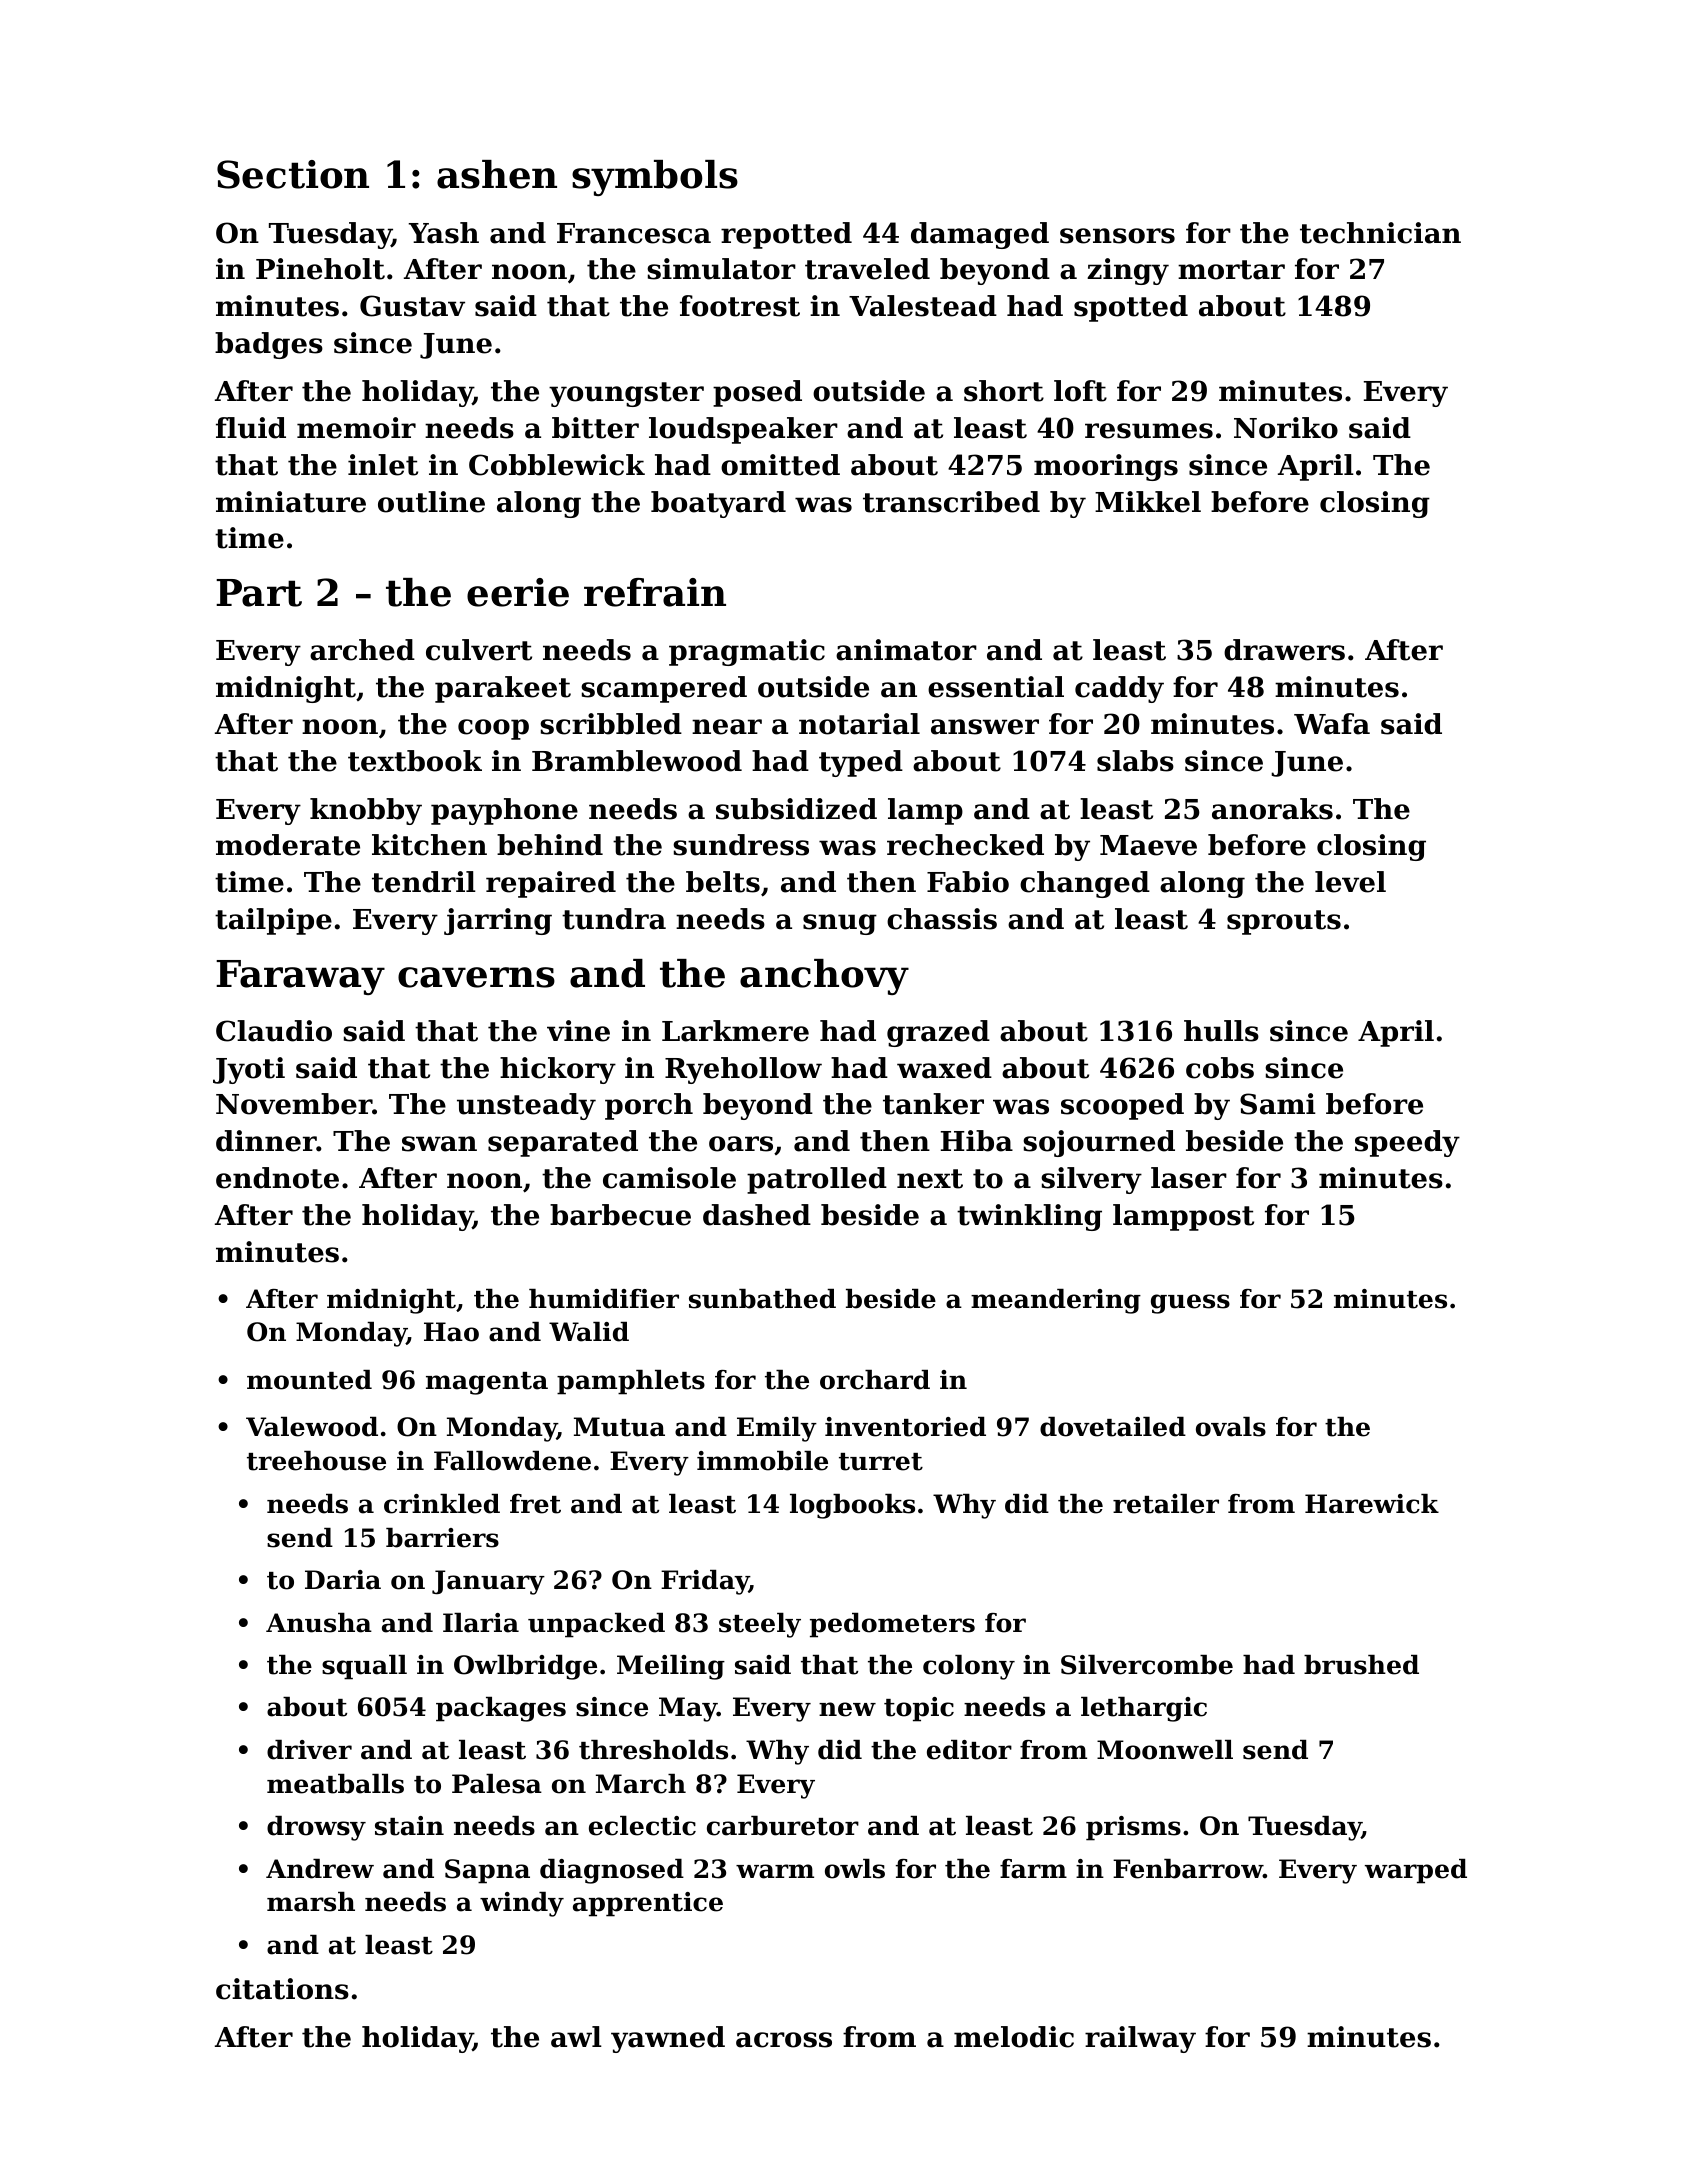  Describe the element at coordinates (293, 174) in the document. I see `Section` at that location.
